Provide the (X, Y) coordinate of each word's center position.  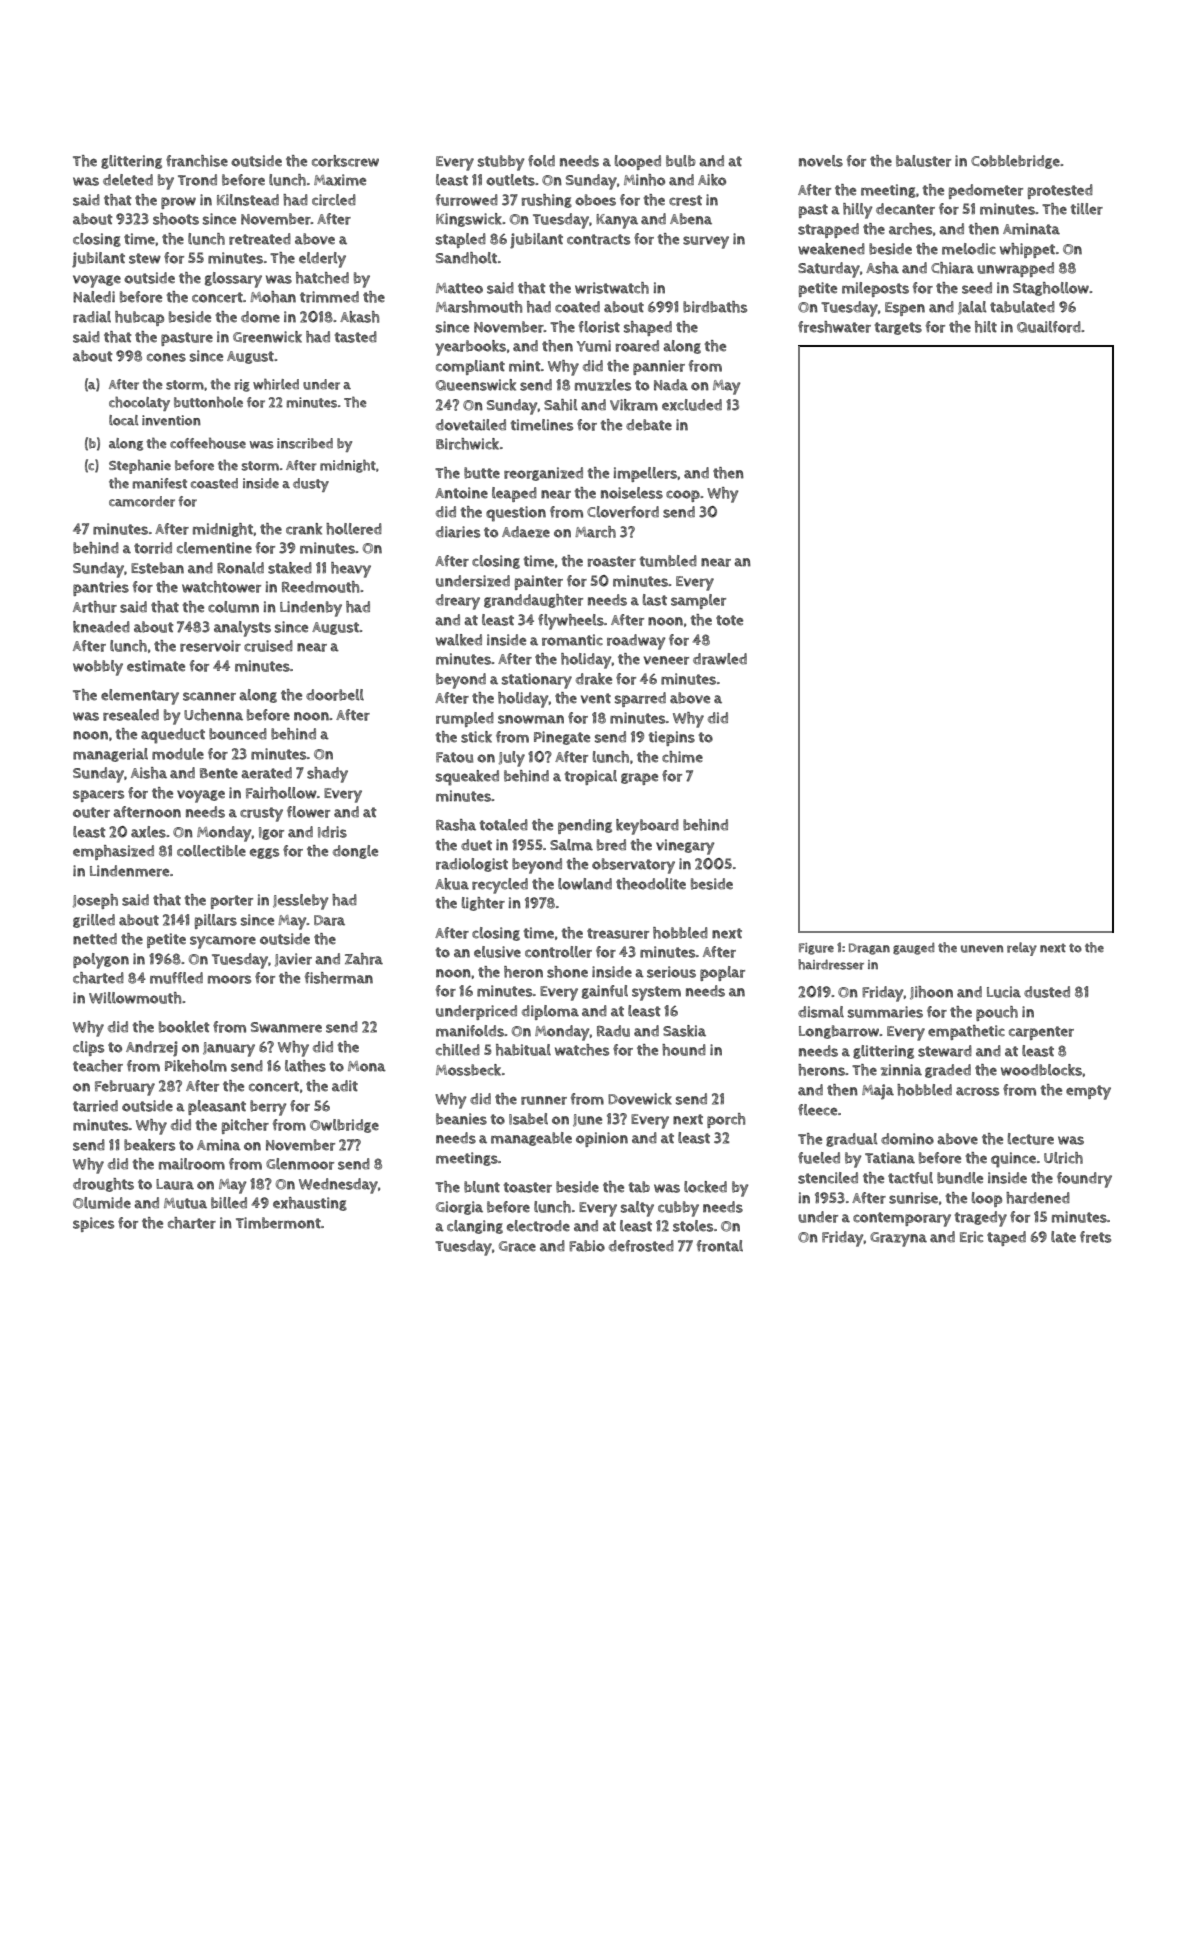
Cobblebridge (1015, 162)
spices (93, 1224)
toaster (528, 1187)
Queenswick (476, 385)
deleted (128, 180)
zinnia (901, 1070)
